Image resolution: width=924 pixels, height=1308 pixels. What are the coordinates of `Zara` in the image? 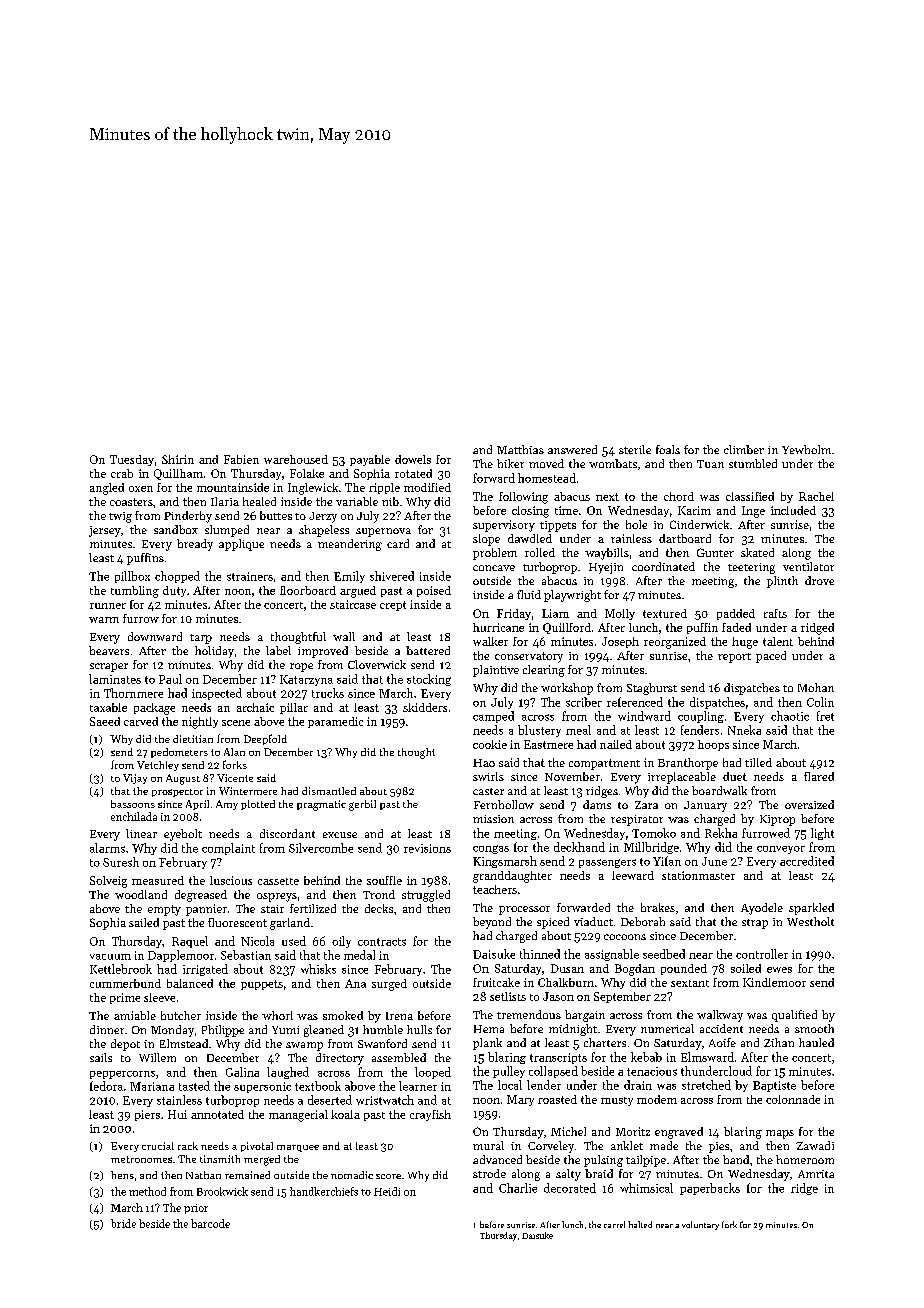 It's located at (646, 805).
